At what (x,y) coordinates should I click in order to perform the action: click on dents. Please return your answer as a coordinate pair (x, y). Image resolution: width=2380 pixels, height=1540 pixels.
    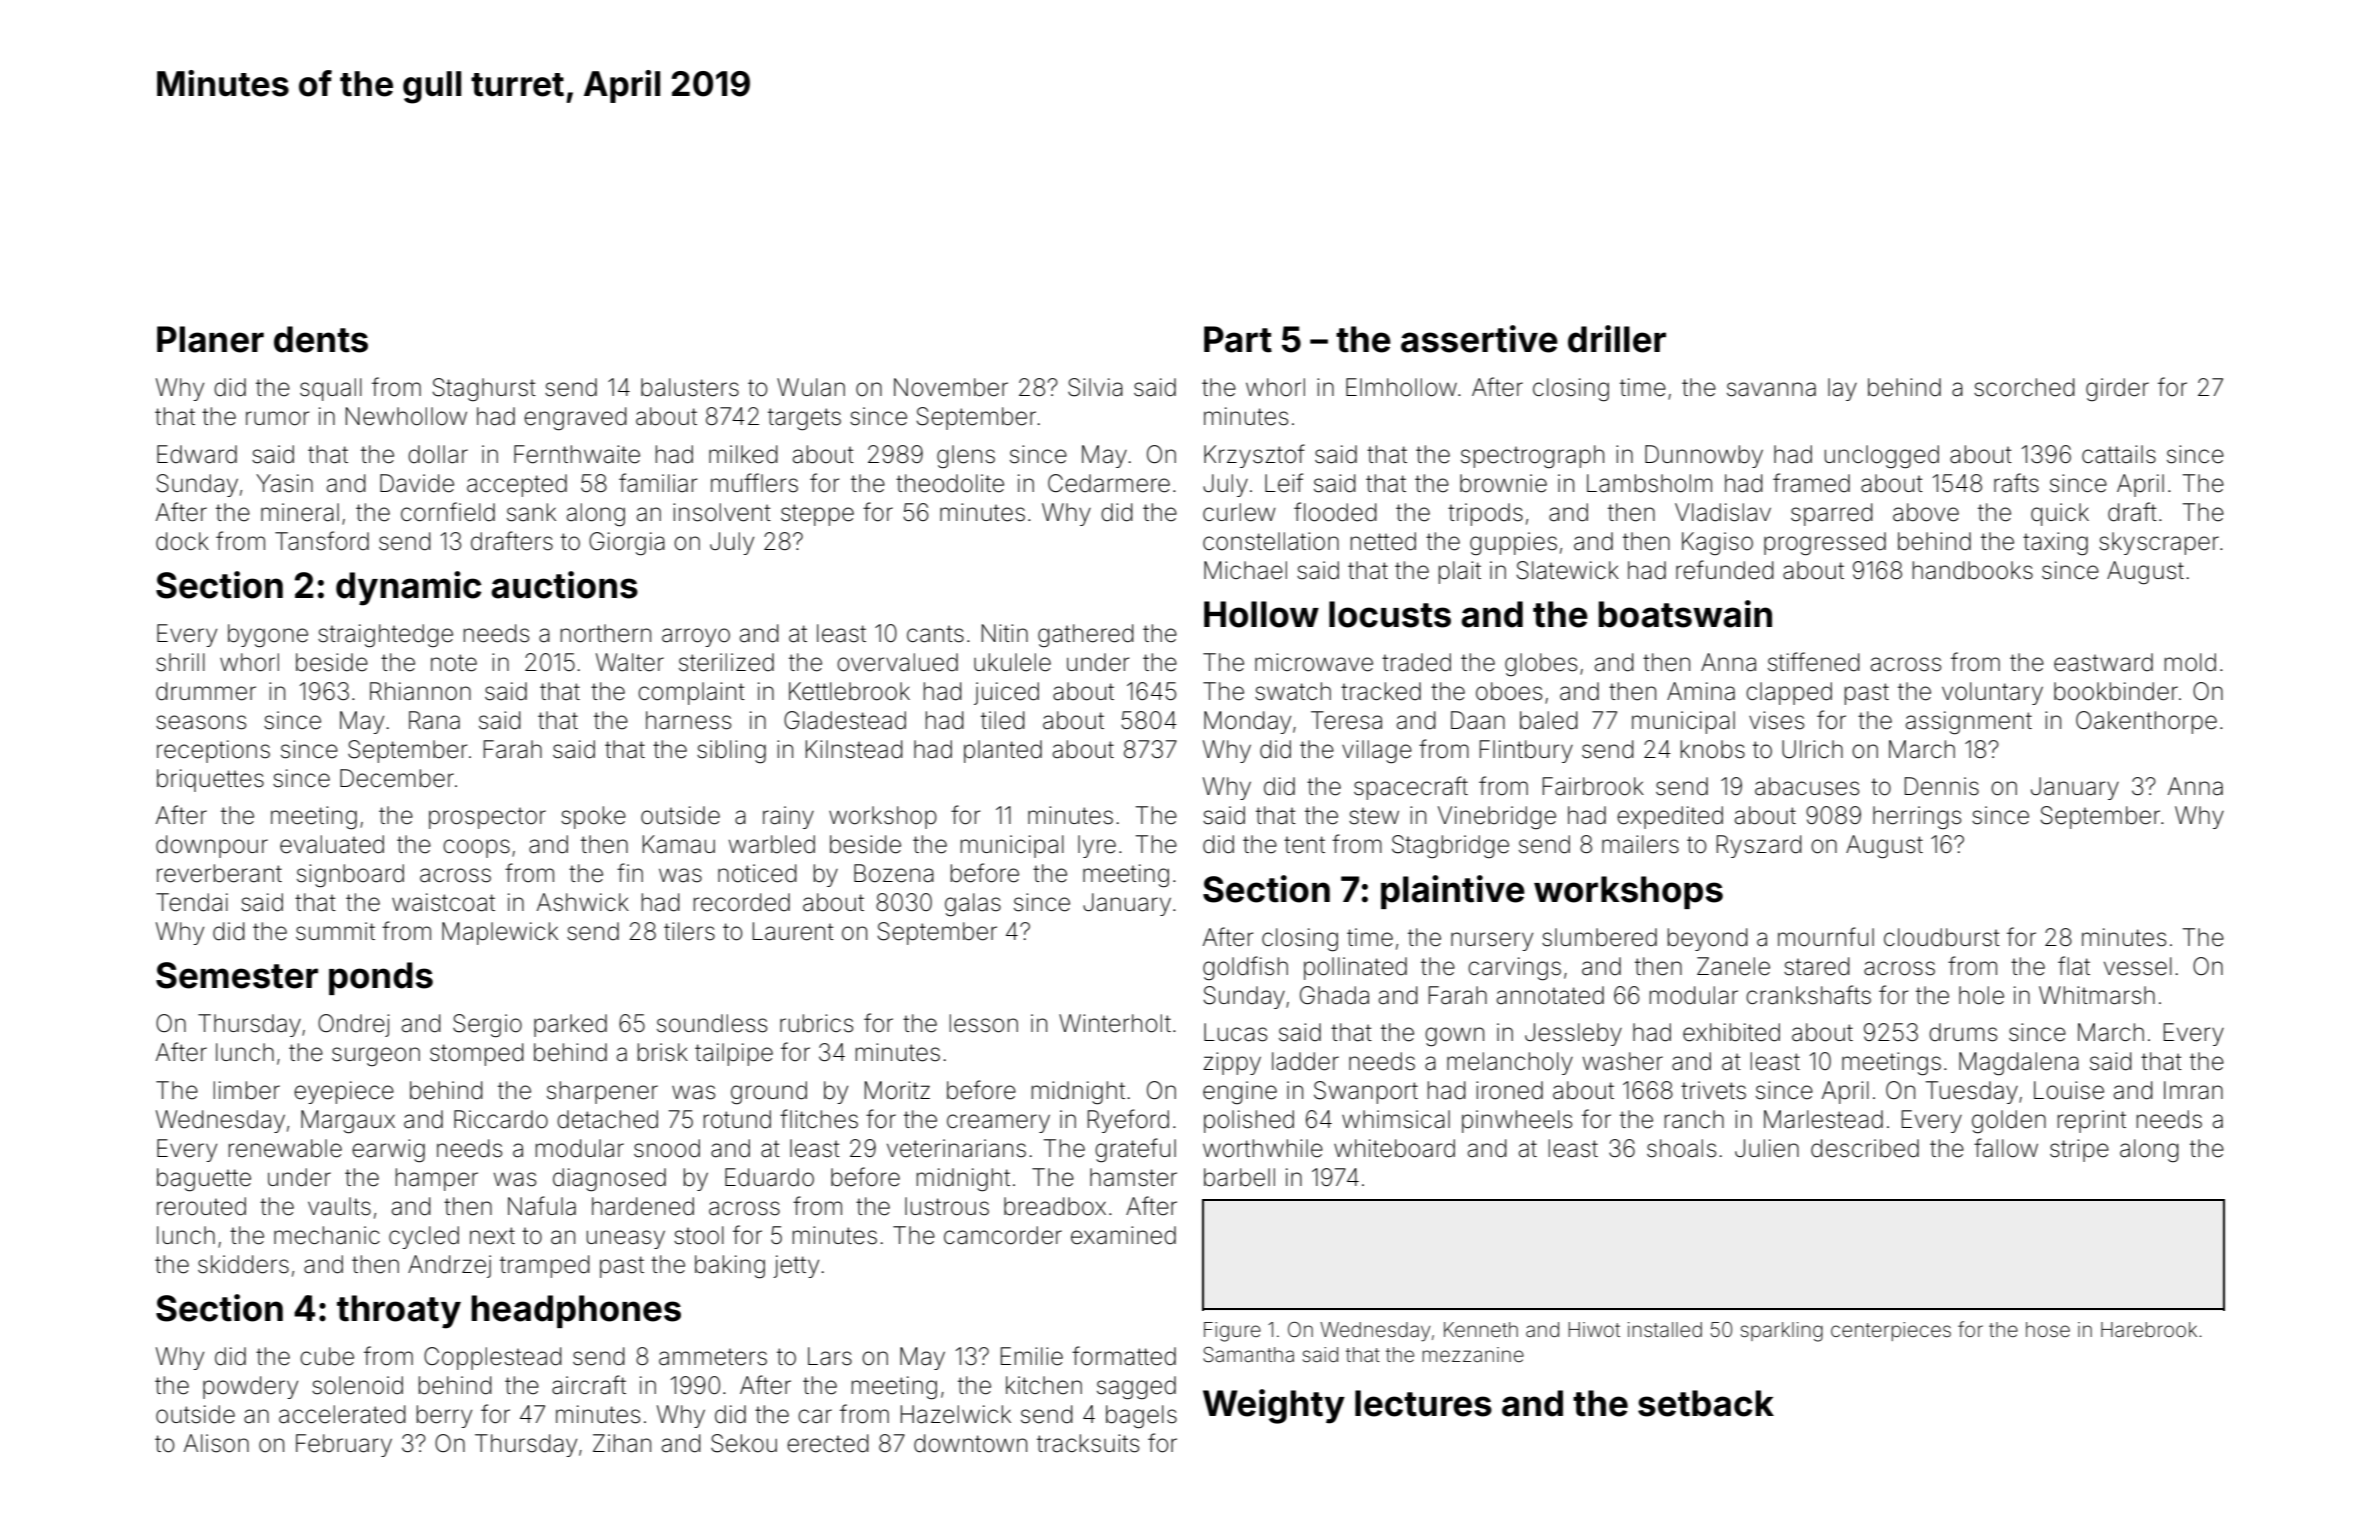
    Looking at the image, I should click on (321, 339).
